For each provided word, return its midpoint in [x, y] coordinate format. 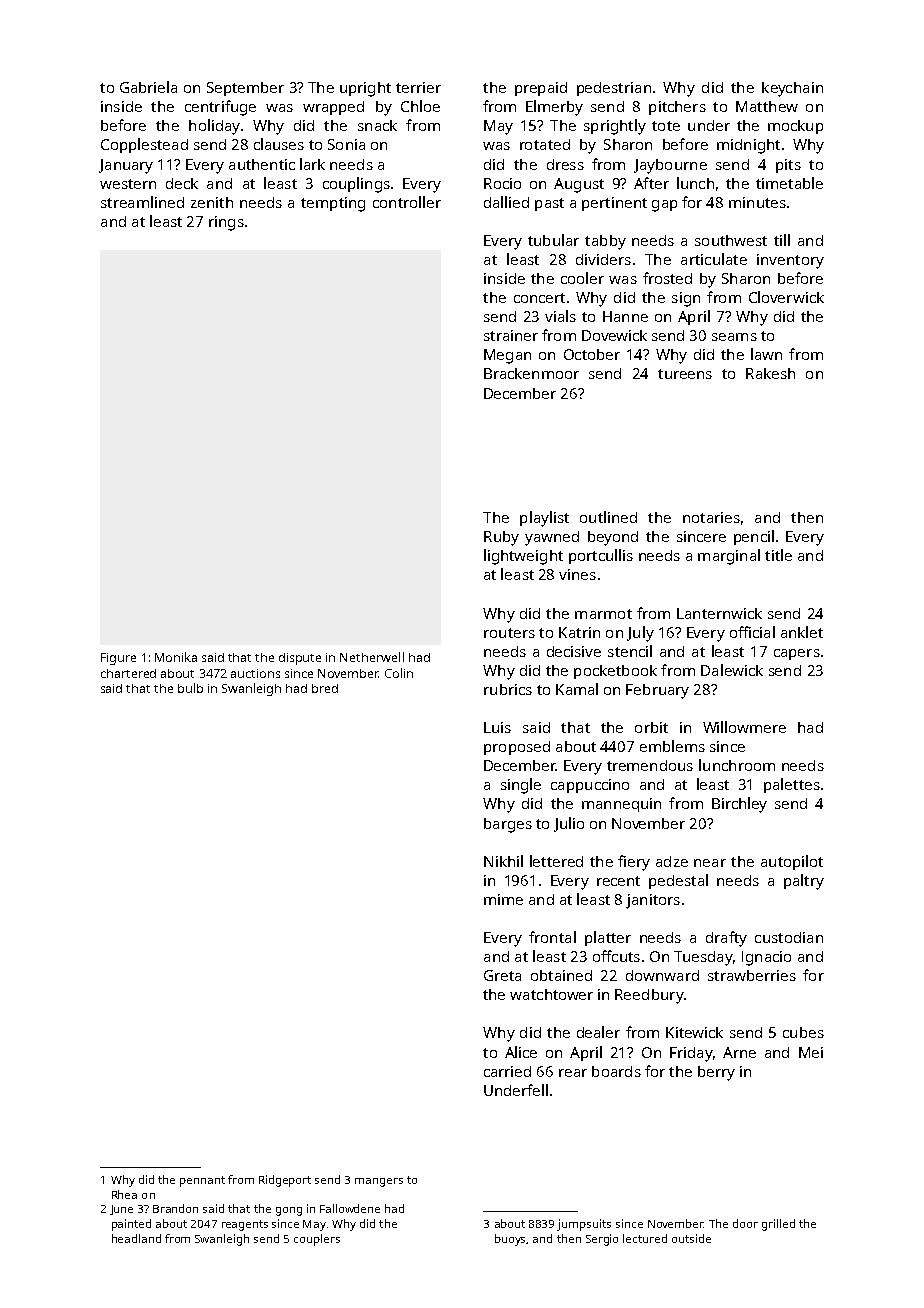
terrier [418, 87]
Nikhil [503, 861]
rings [226, 223]
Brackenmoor [531, 373]
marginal [729, 557]
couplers [317, 1240]
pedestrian [614, 89]
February [657, 691]
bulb [190, 688]
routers [509, 633]
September [245, 89]
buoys [511, 1240]
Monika [176, 657]
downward [662, 975]
